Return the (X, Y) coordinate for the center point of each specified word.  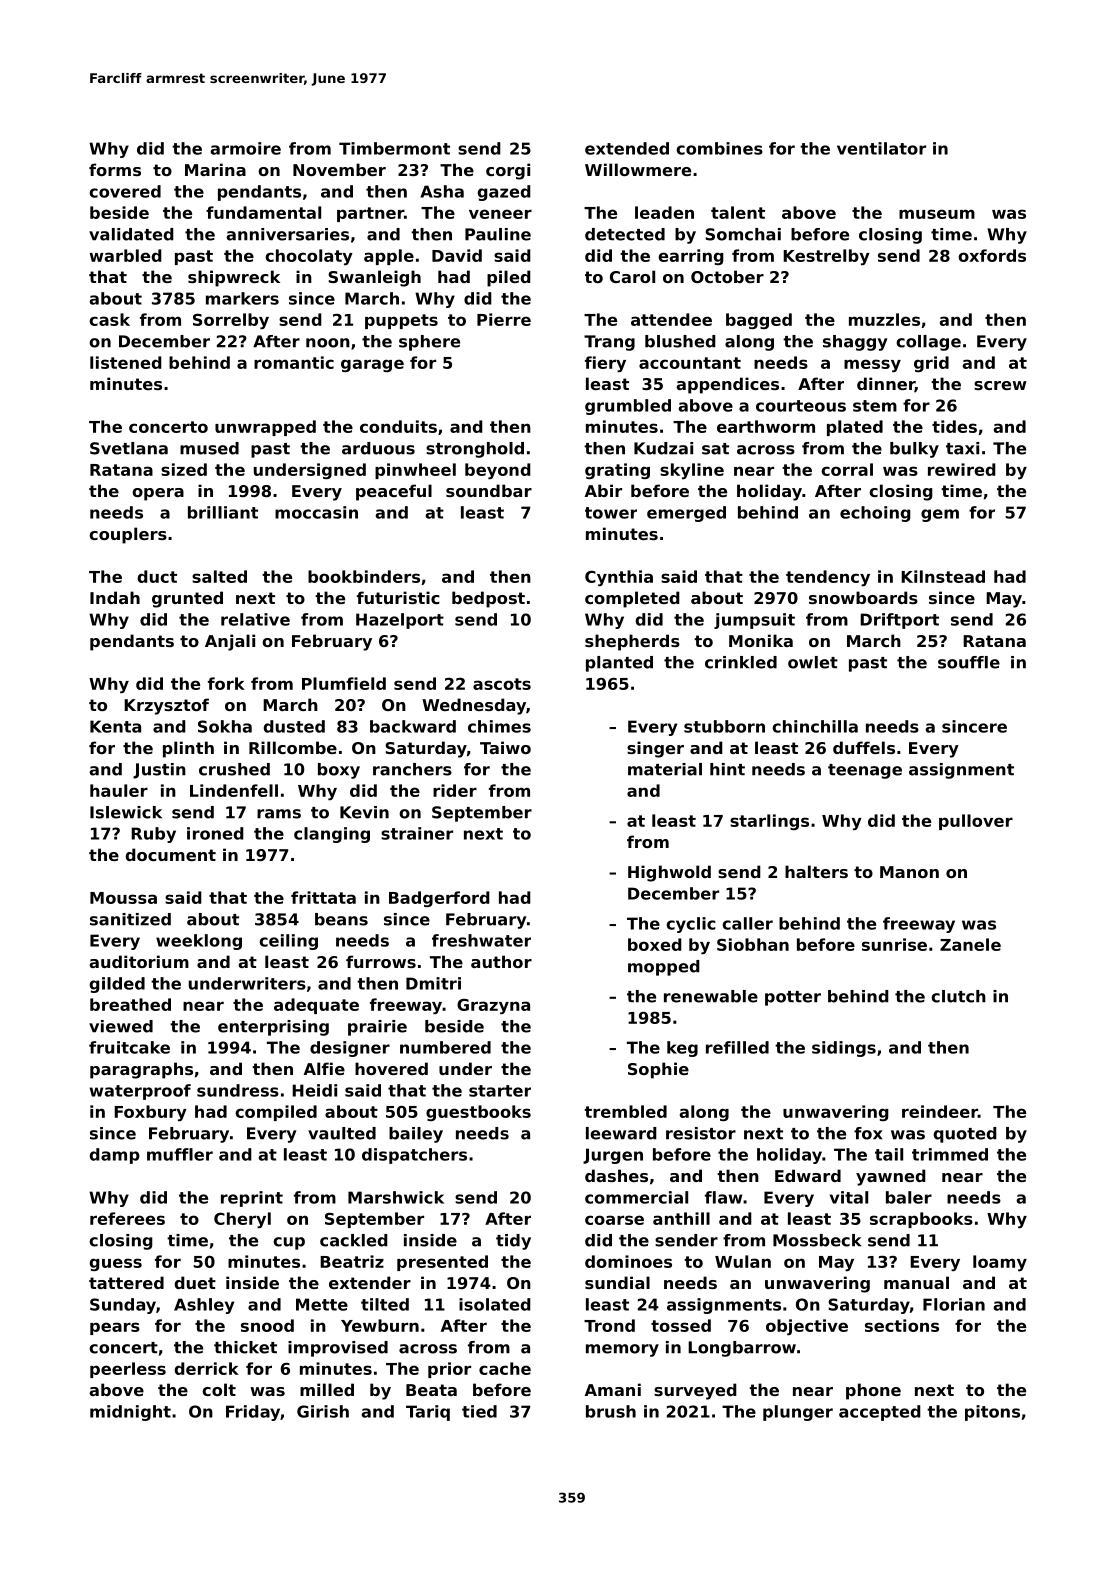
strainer (417, 833)
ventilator (881, 148)
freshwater (481, 940)
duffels (864, 747)
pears (115, 1328)
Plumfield (344, 683)
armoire (245, 148)
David (457, 255)
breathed (130, 1004)
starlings (769, 822)
